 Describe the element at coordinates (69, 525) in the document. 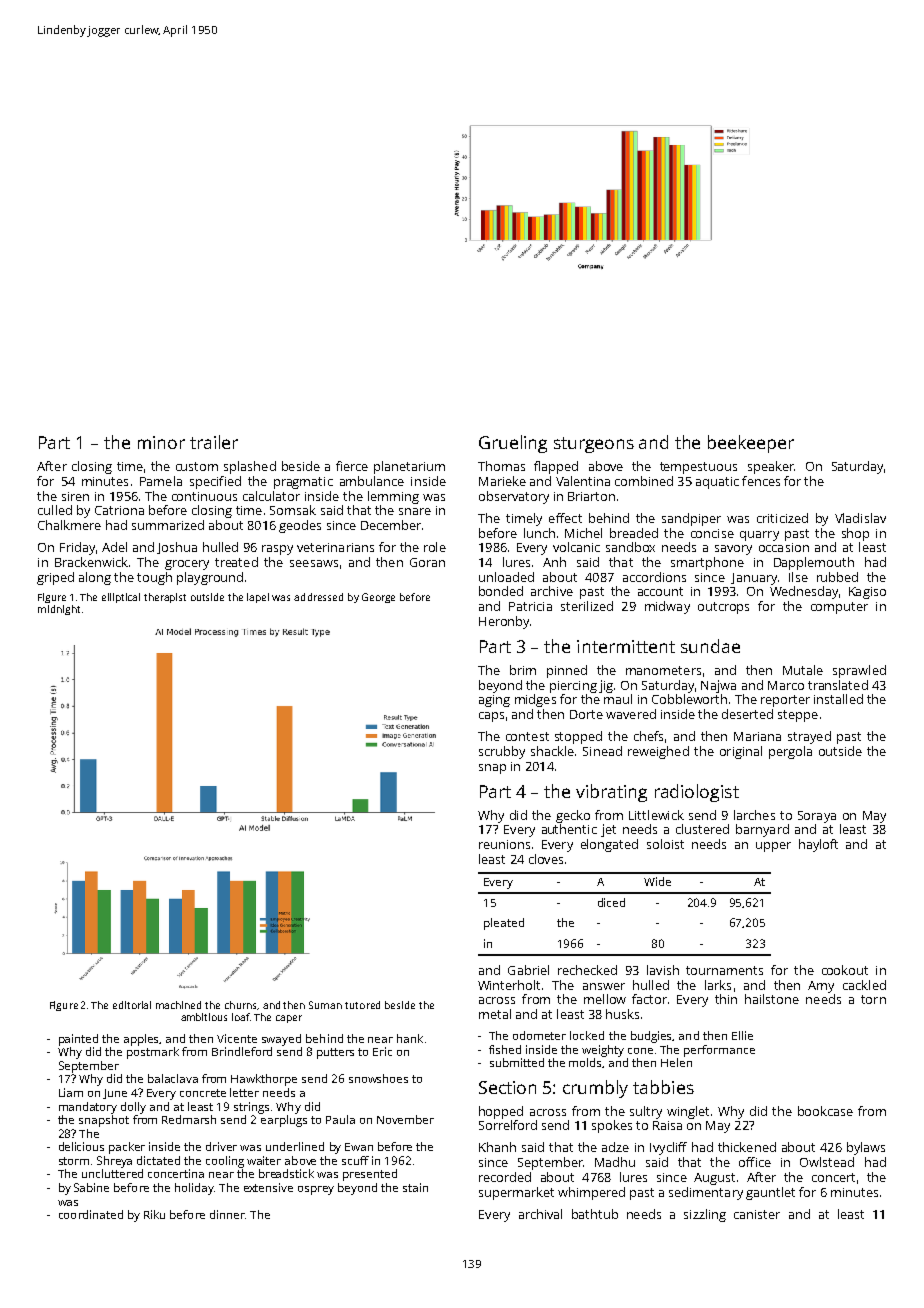

I see `Chalkmere` at that location.
